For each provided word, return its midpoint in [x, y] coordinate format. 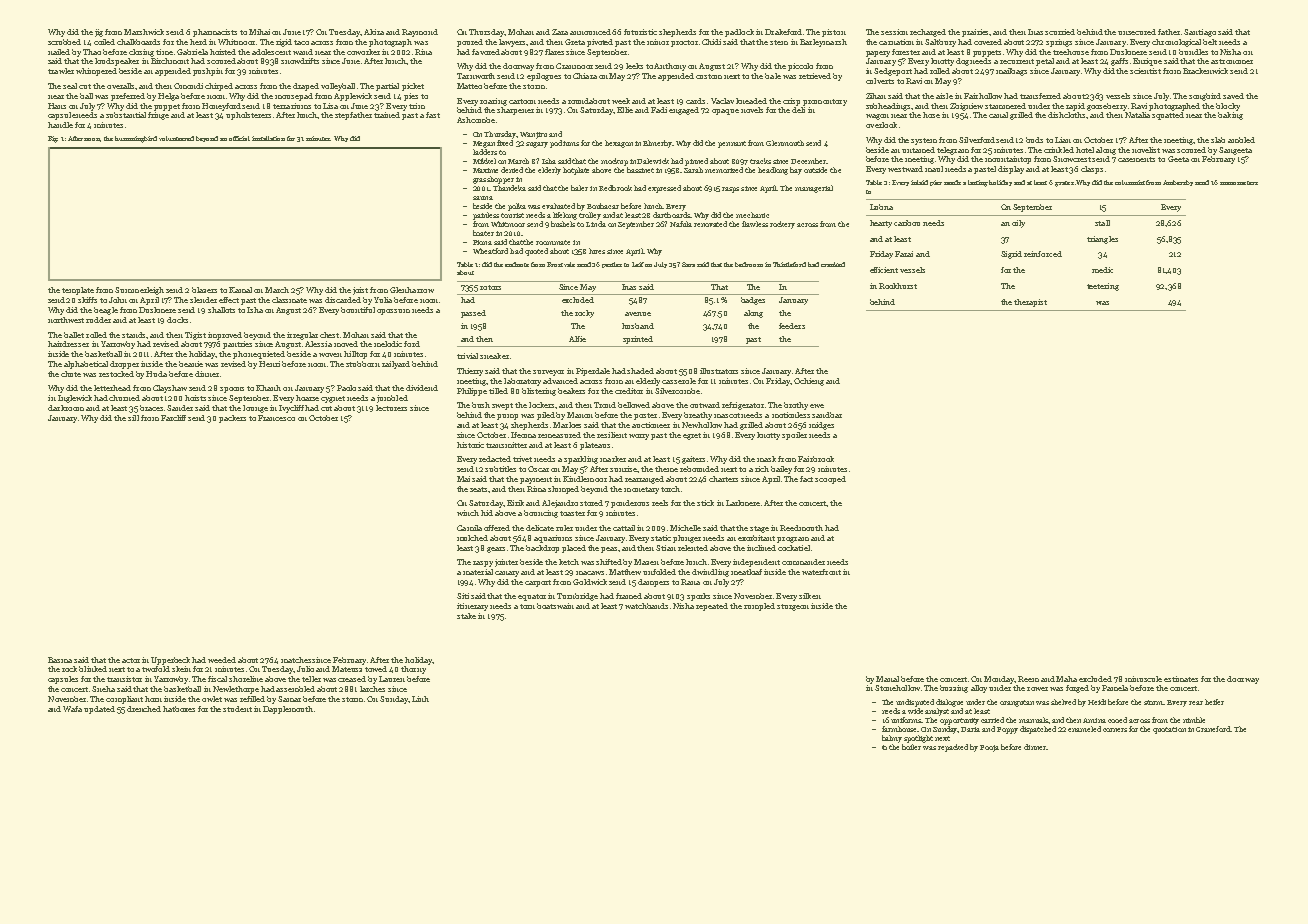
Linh [420, 699]
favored [486, 52]
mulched [472, 538]
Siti [463, 596]
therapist [1030, 303]
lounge [255, 409]
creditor [629, 391]
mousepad [294, 97]
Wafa [72, 709]
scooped [830, 480]
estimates [1181, 679]
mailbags [1011, 72]
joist [360, 291]
